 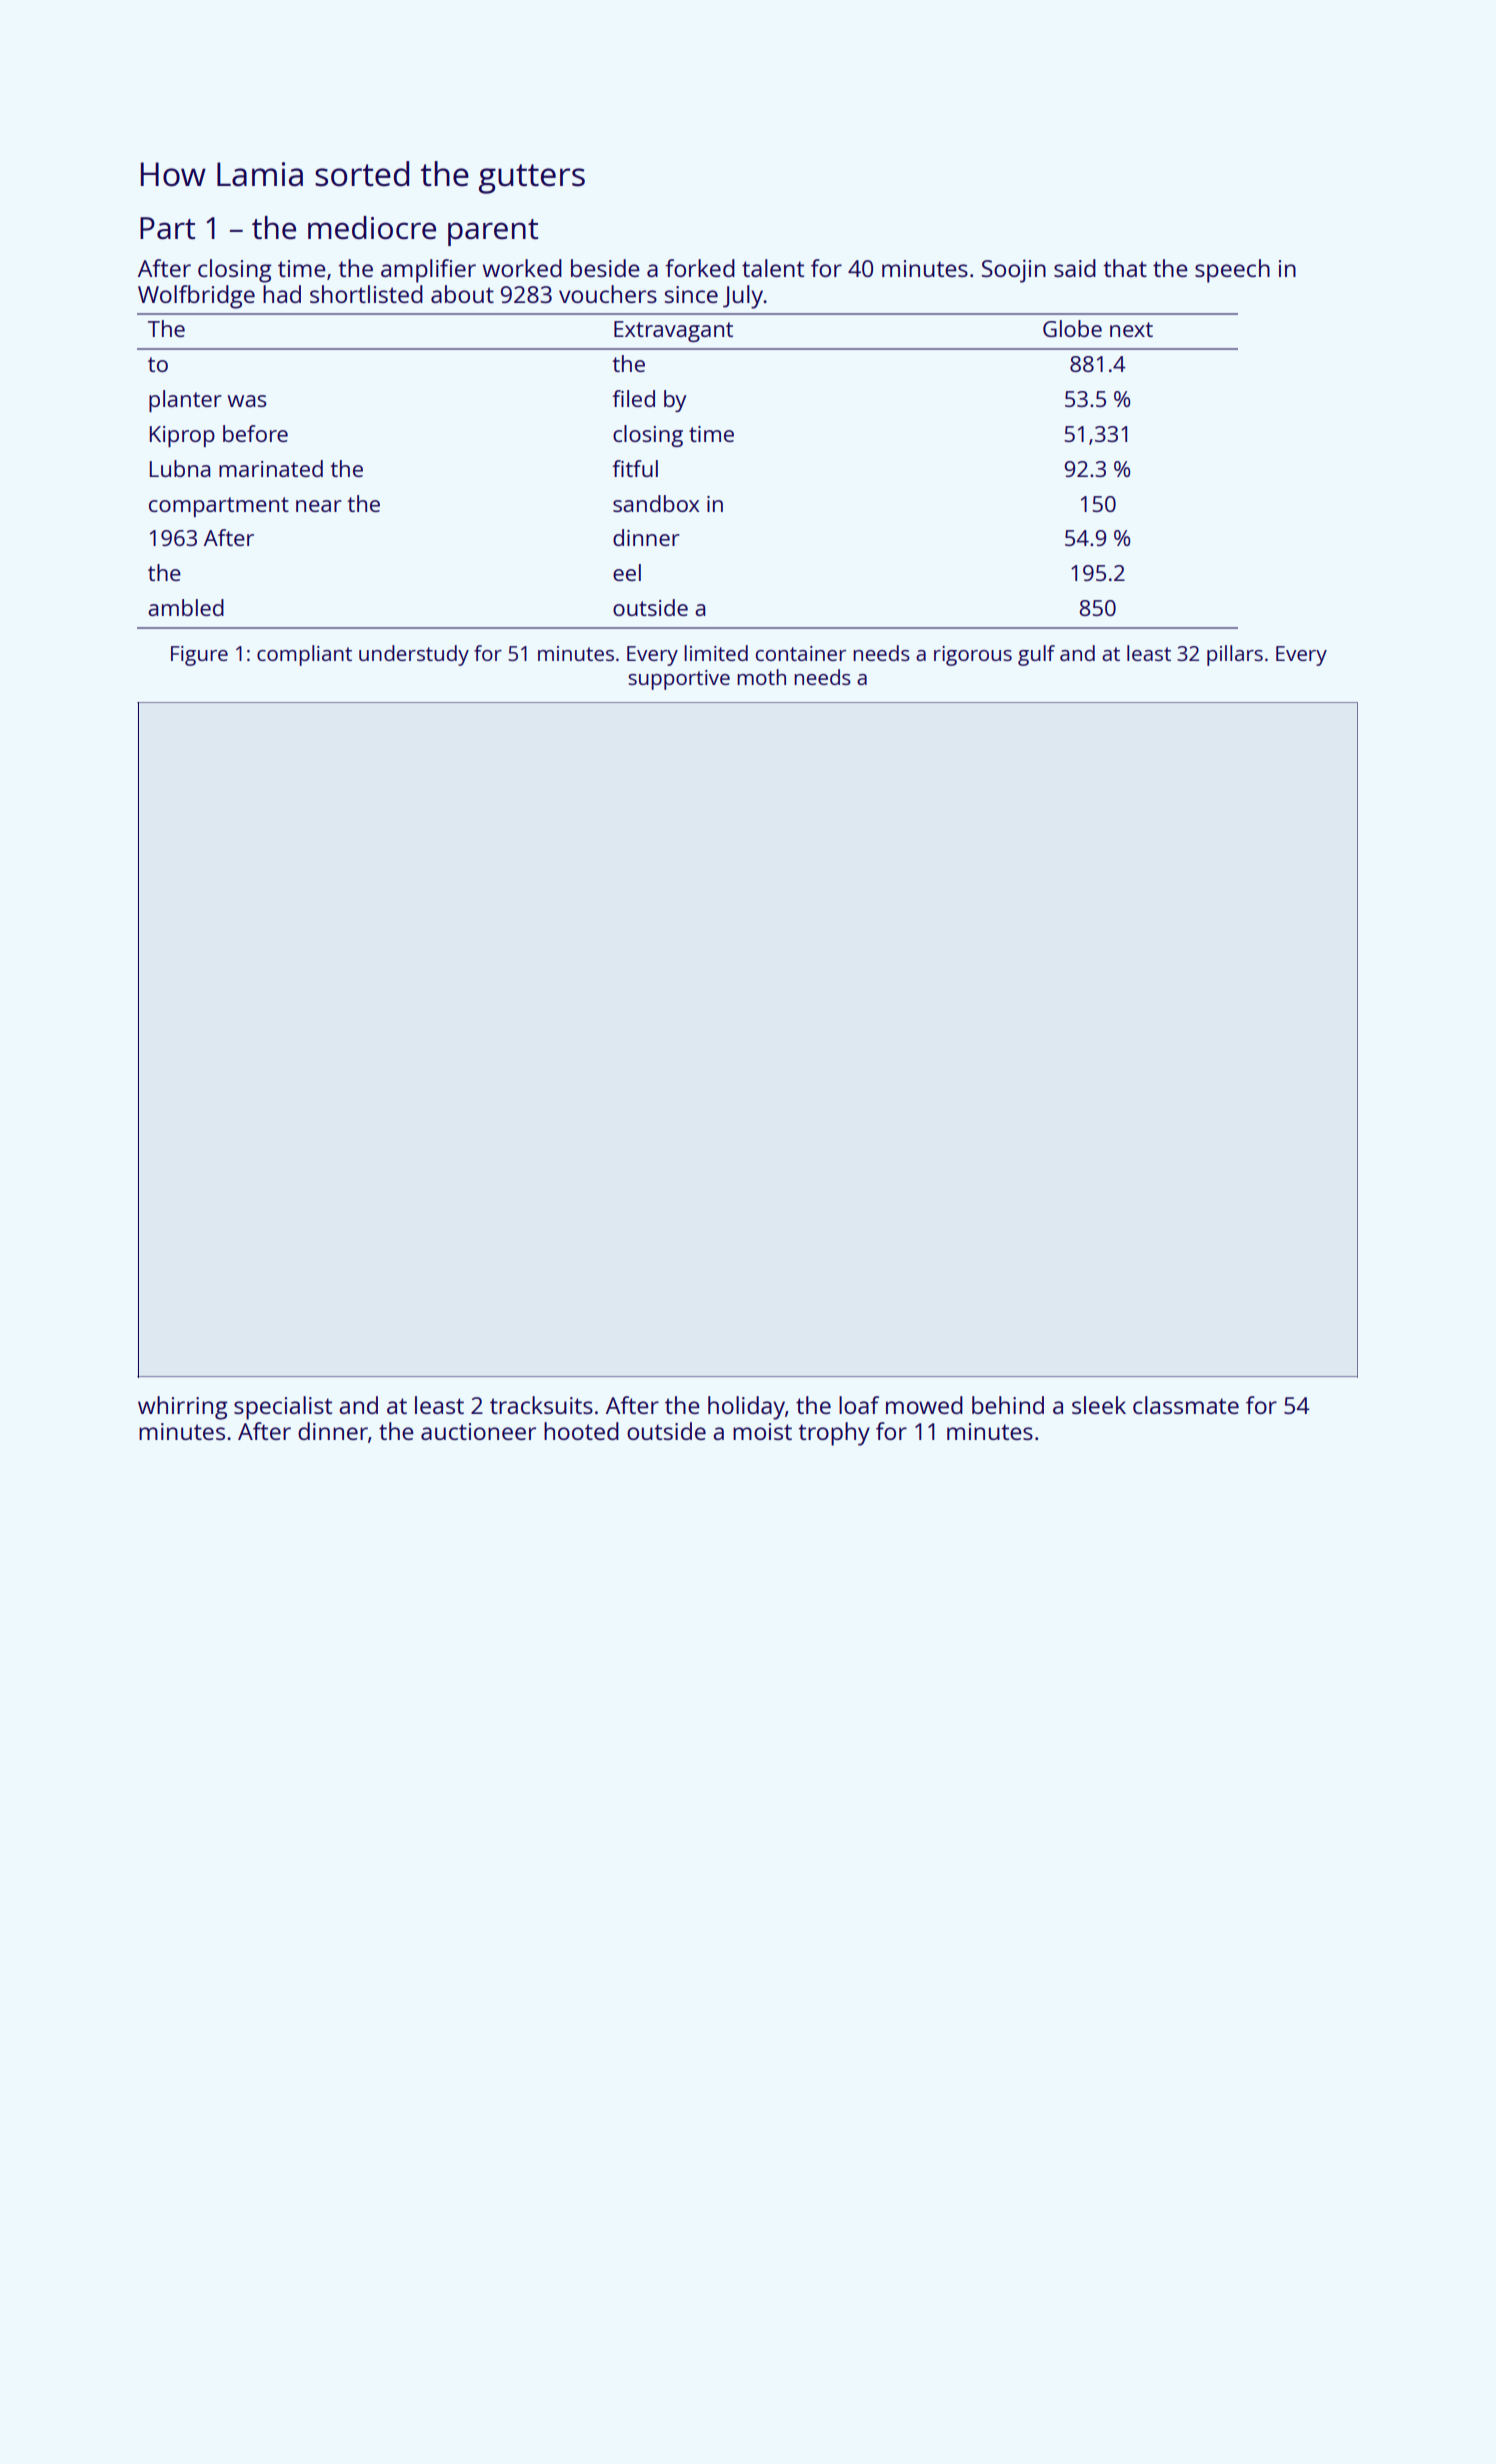 I want to click on mediocre, so click(x=372, y=228).
